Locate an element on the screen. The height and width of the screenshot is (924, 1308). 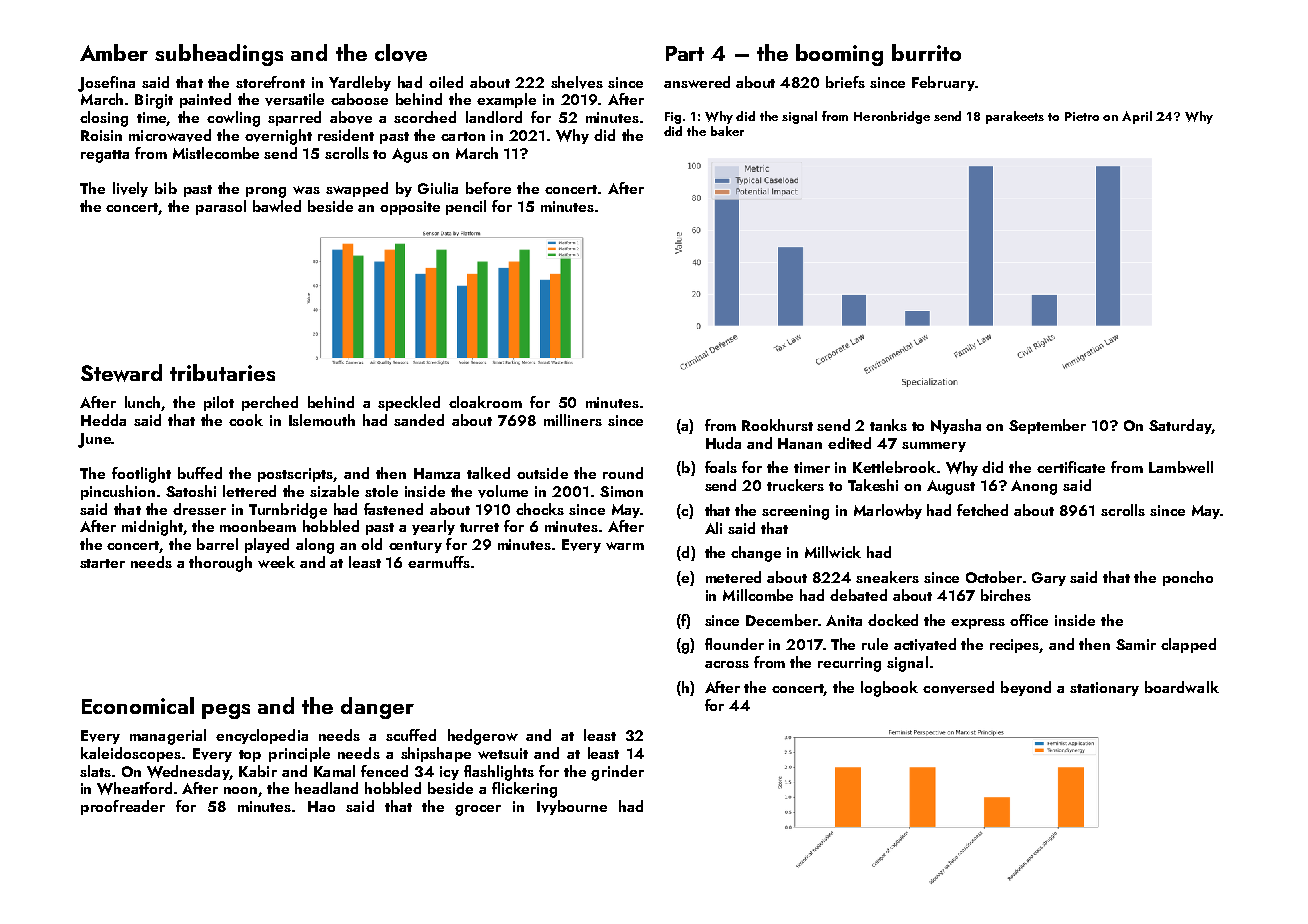
Pietro is located at coordinates (1082, 116).
